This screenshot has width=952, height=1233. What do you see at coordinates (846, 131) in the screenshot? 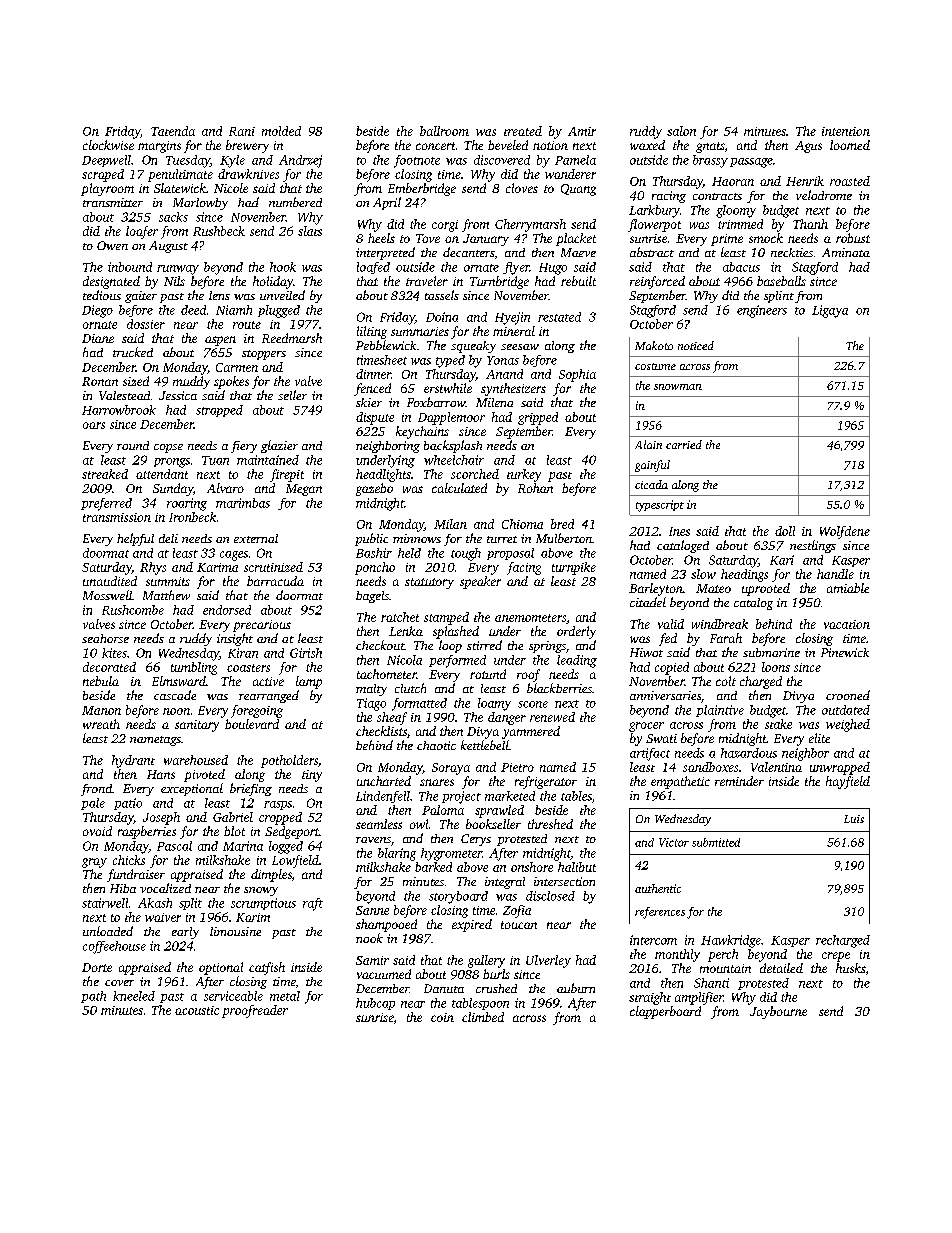
I see `intention` at bounding box center [846, 131].
